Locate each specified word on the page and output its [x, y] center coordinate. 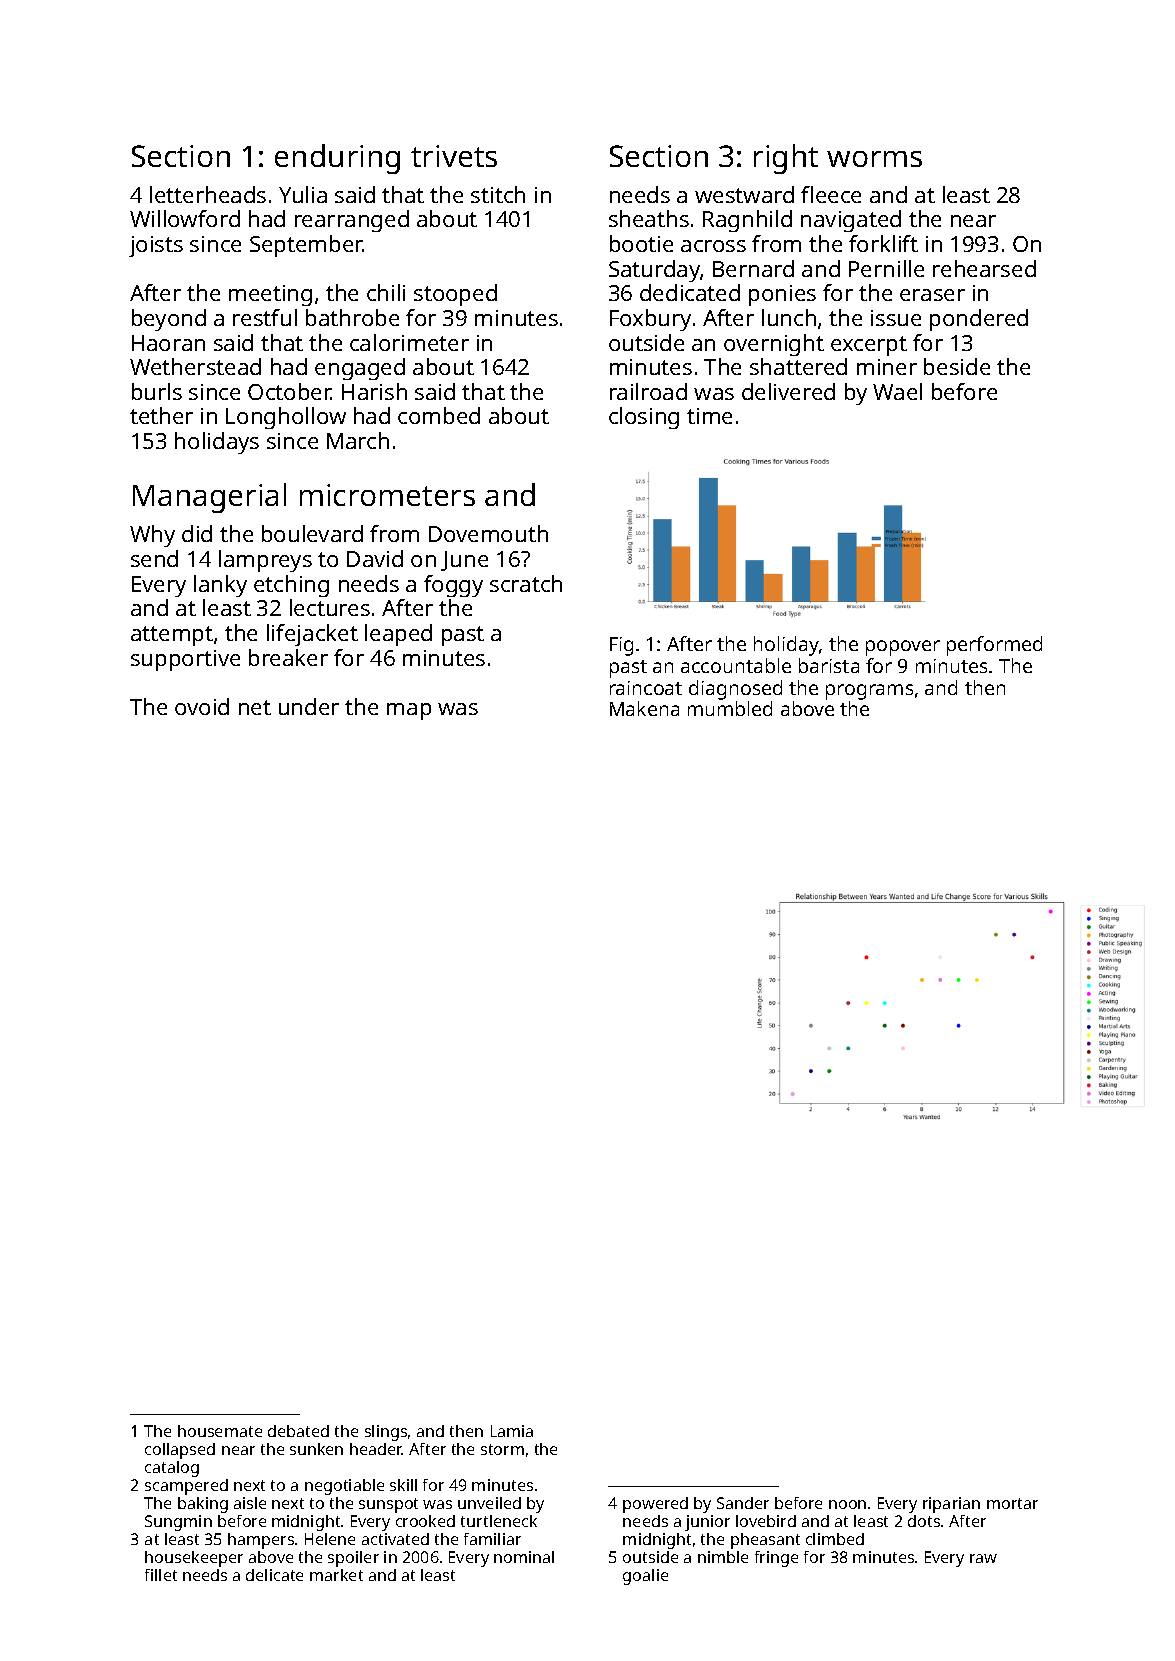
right [786, 159]
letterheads [208, 194]
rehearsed [984, 268]
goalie [645, 1577]
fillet [161, 1575]
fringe [776, 1559]
